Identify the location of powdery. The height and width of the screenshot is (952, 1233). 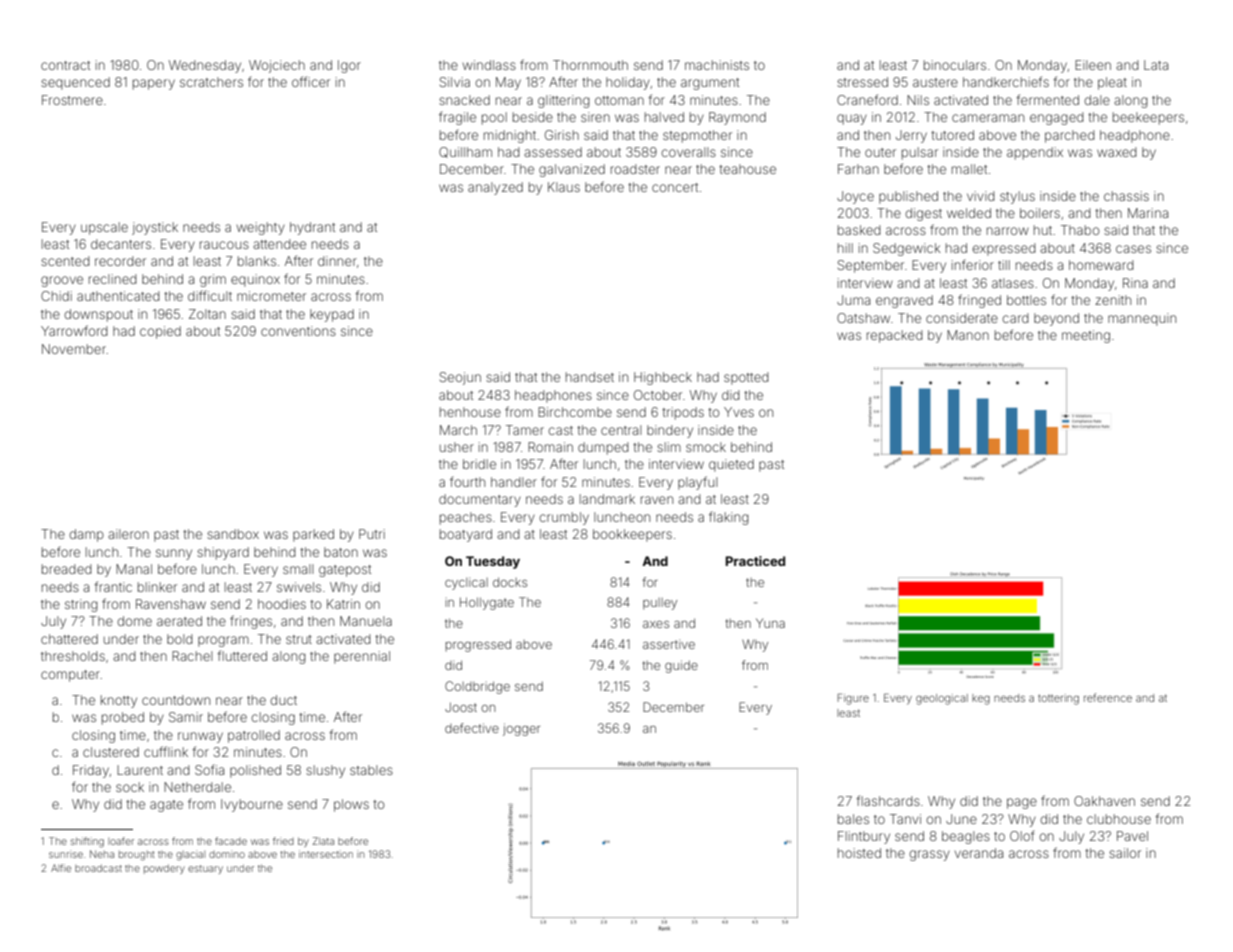
(164, 869).
